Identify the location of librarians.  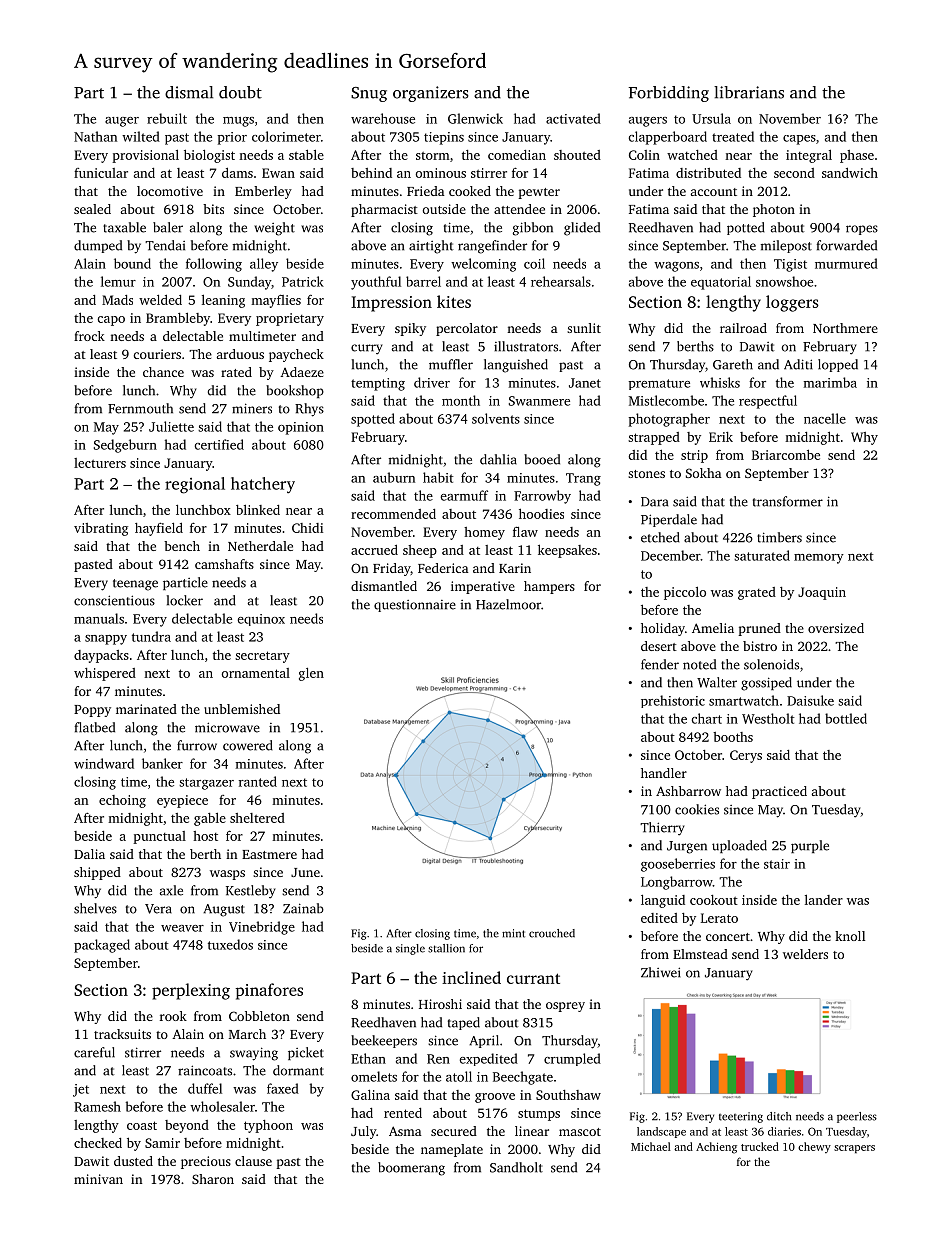
(749, 92).
